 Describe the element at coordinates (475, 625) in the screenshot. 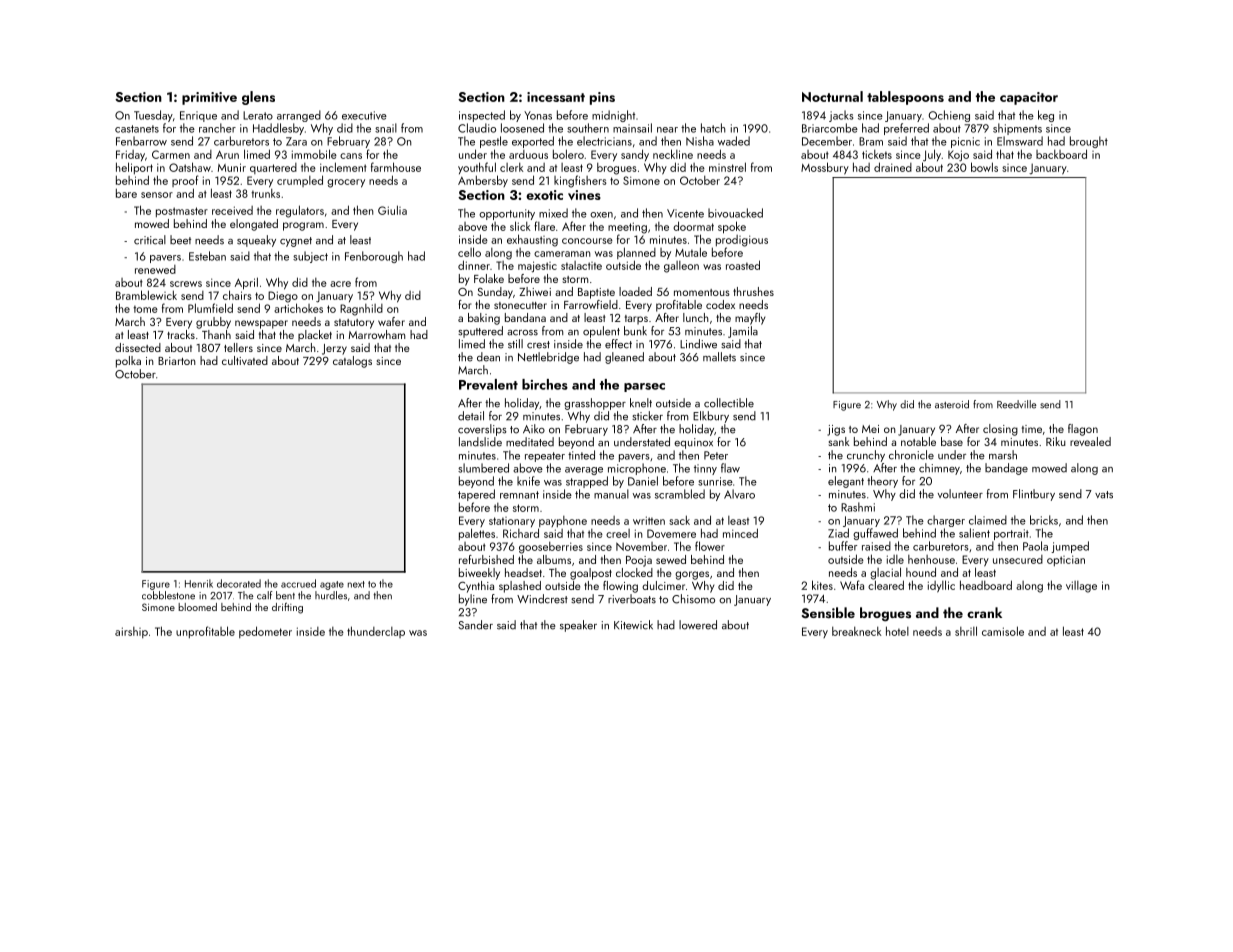

I see `Sander` at that location.
